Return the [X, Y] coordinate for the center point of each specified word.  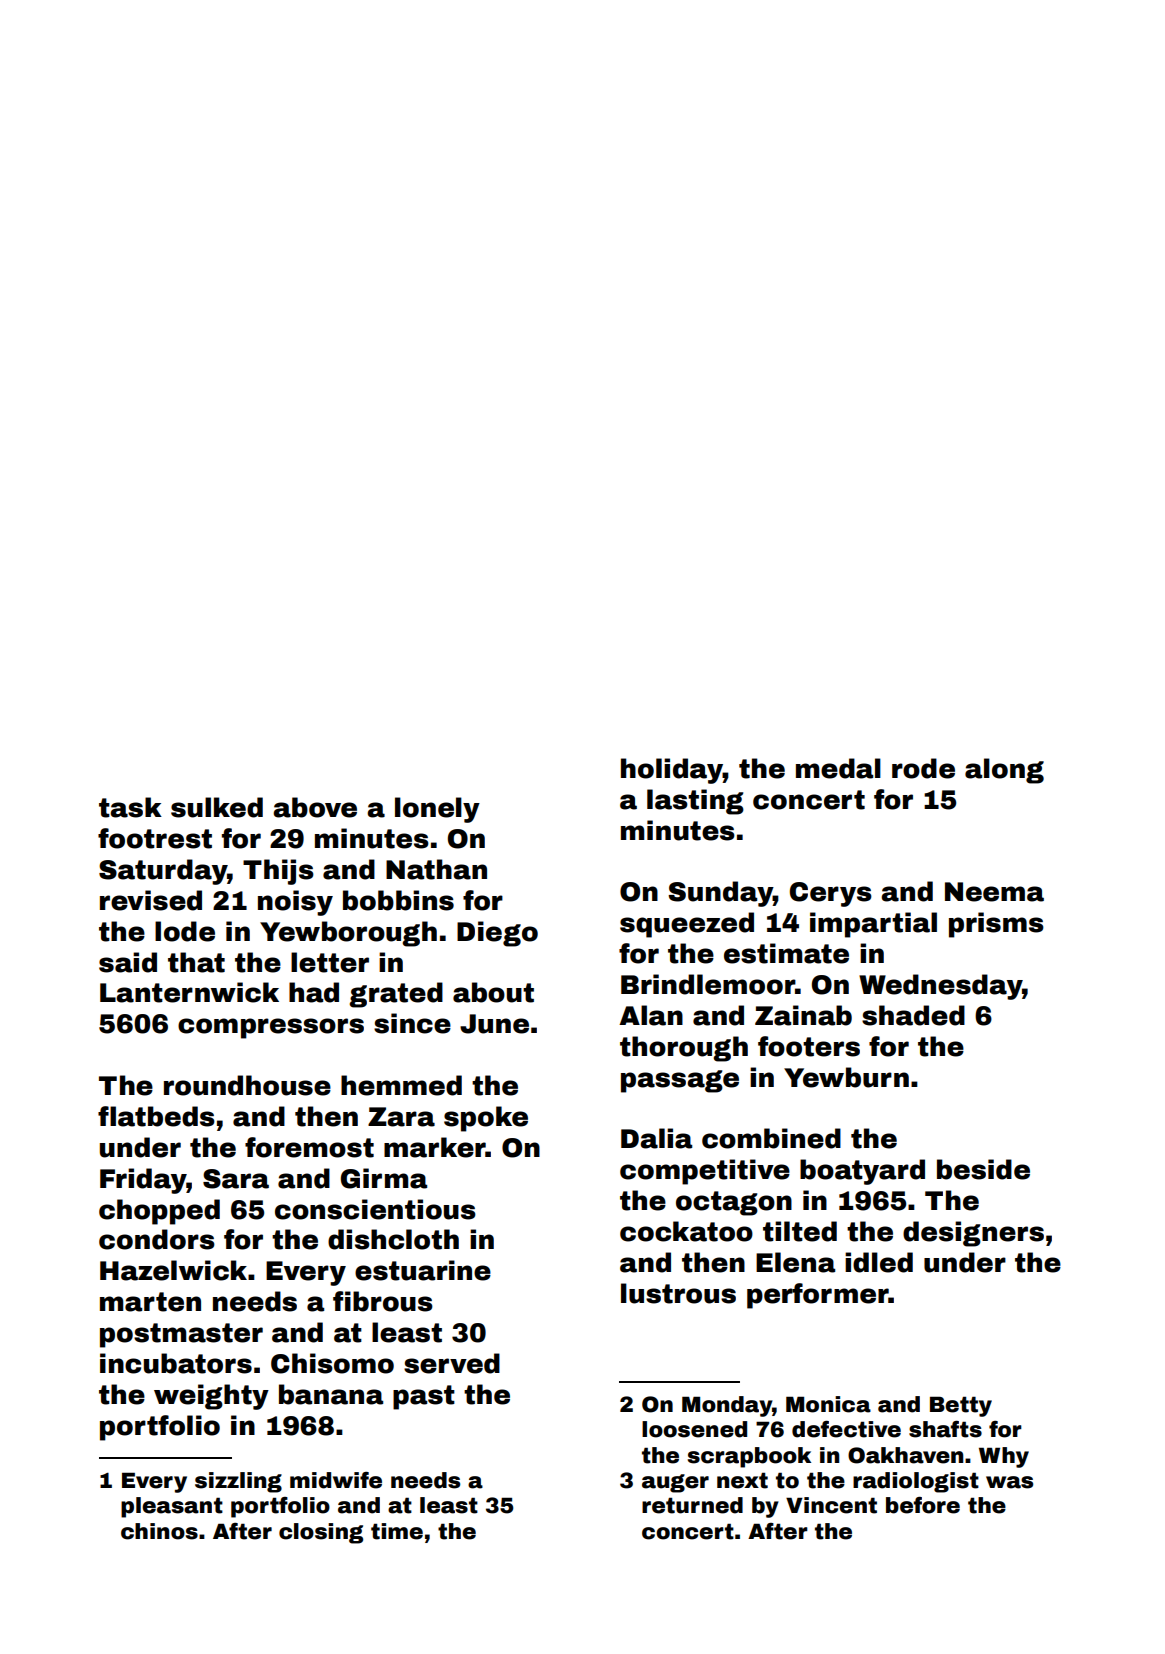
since [412, 1023]
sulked [217, 807]
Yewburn [846, 1077]
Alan [651, 1015]
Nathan [436, 869]
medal [838, 768]
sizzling [238, 1482]
